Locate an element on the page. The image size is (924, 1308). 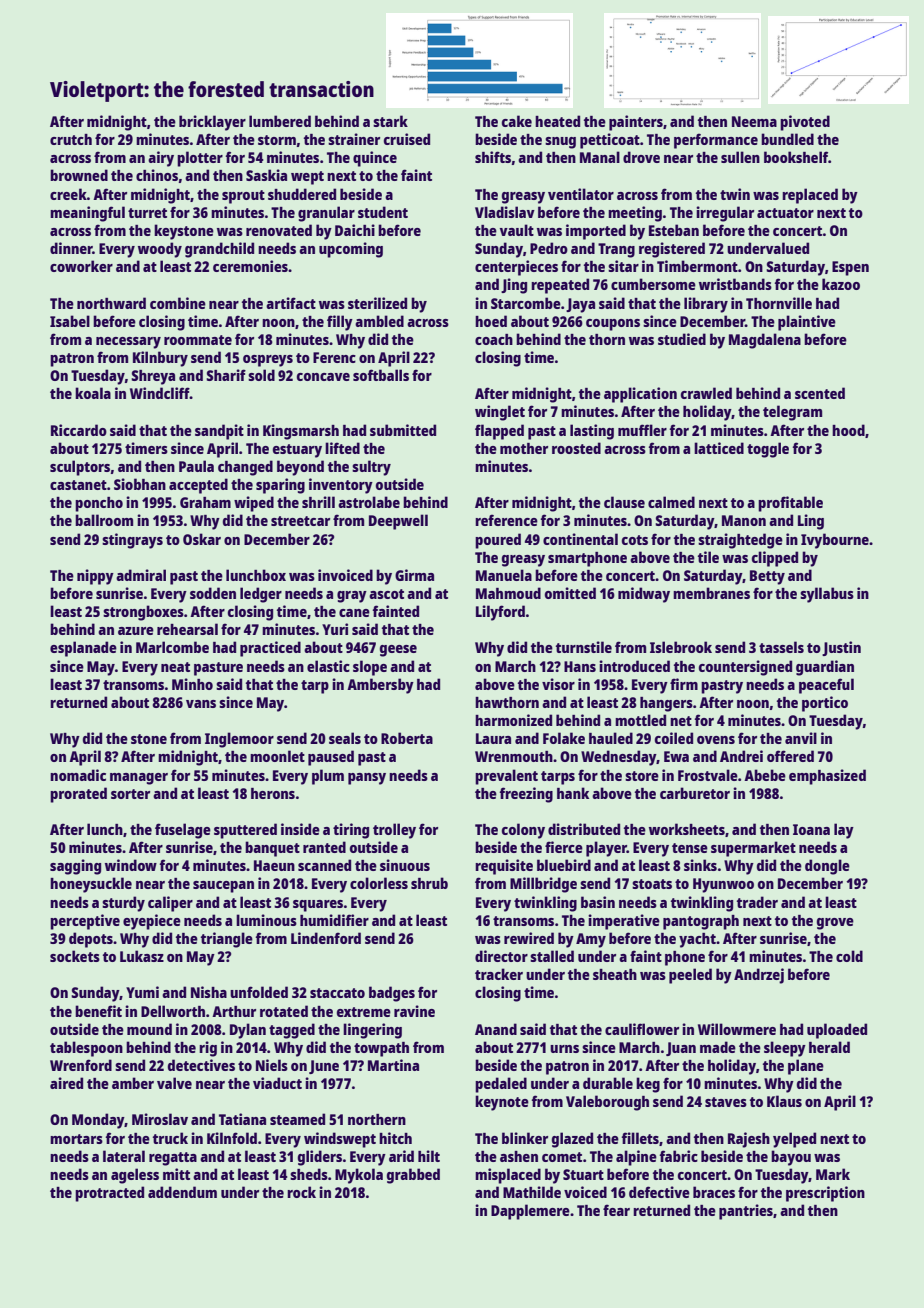
Ioana is located at coordinates (811, 829).
